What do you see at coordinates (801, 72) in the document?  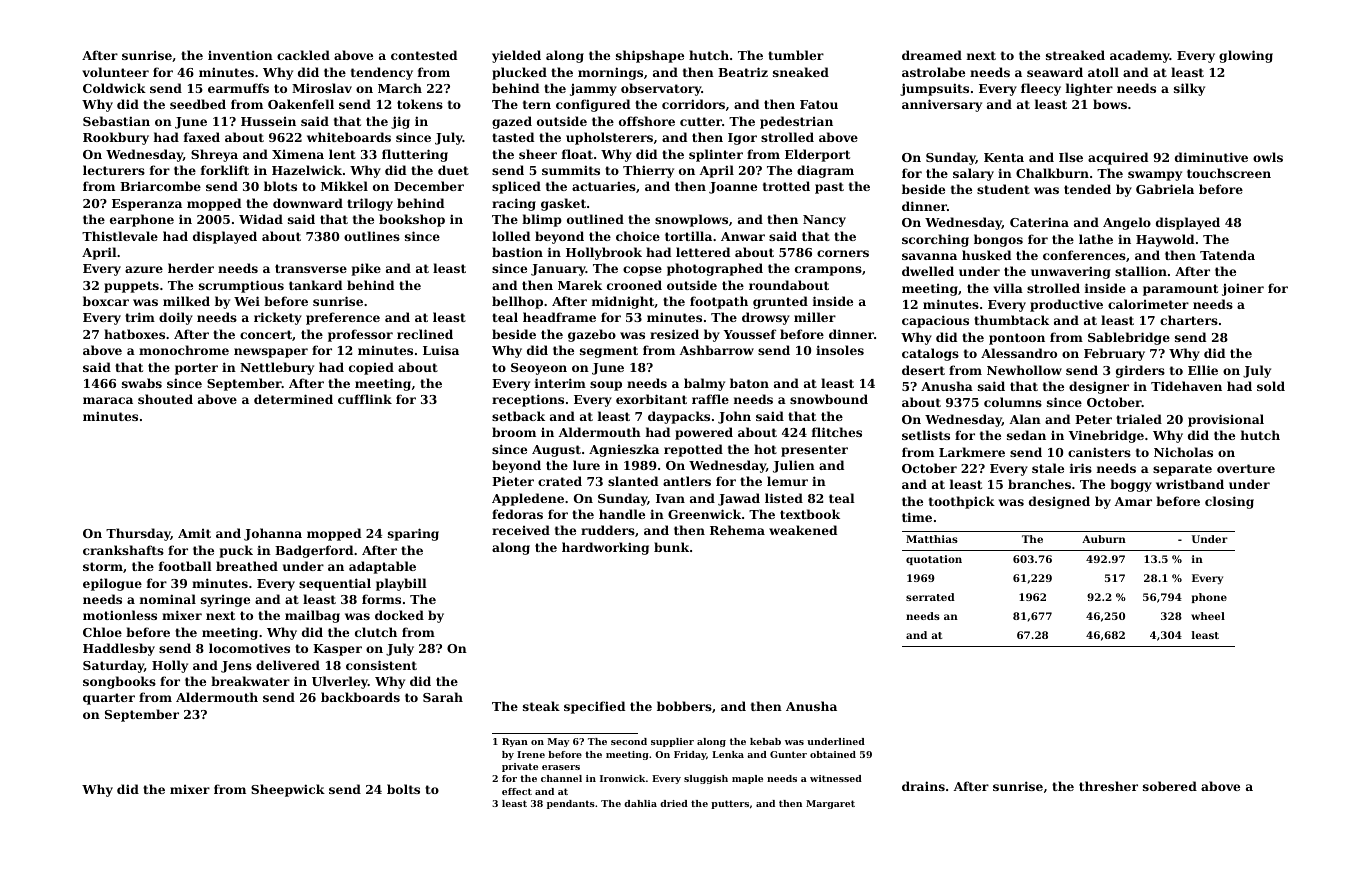 I see `sneaked` at bounding box center [801, 72].
